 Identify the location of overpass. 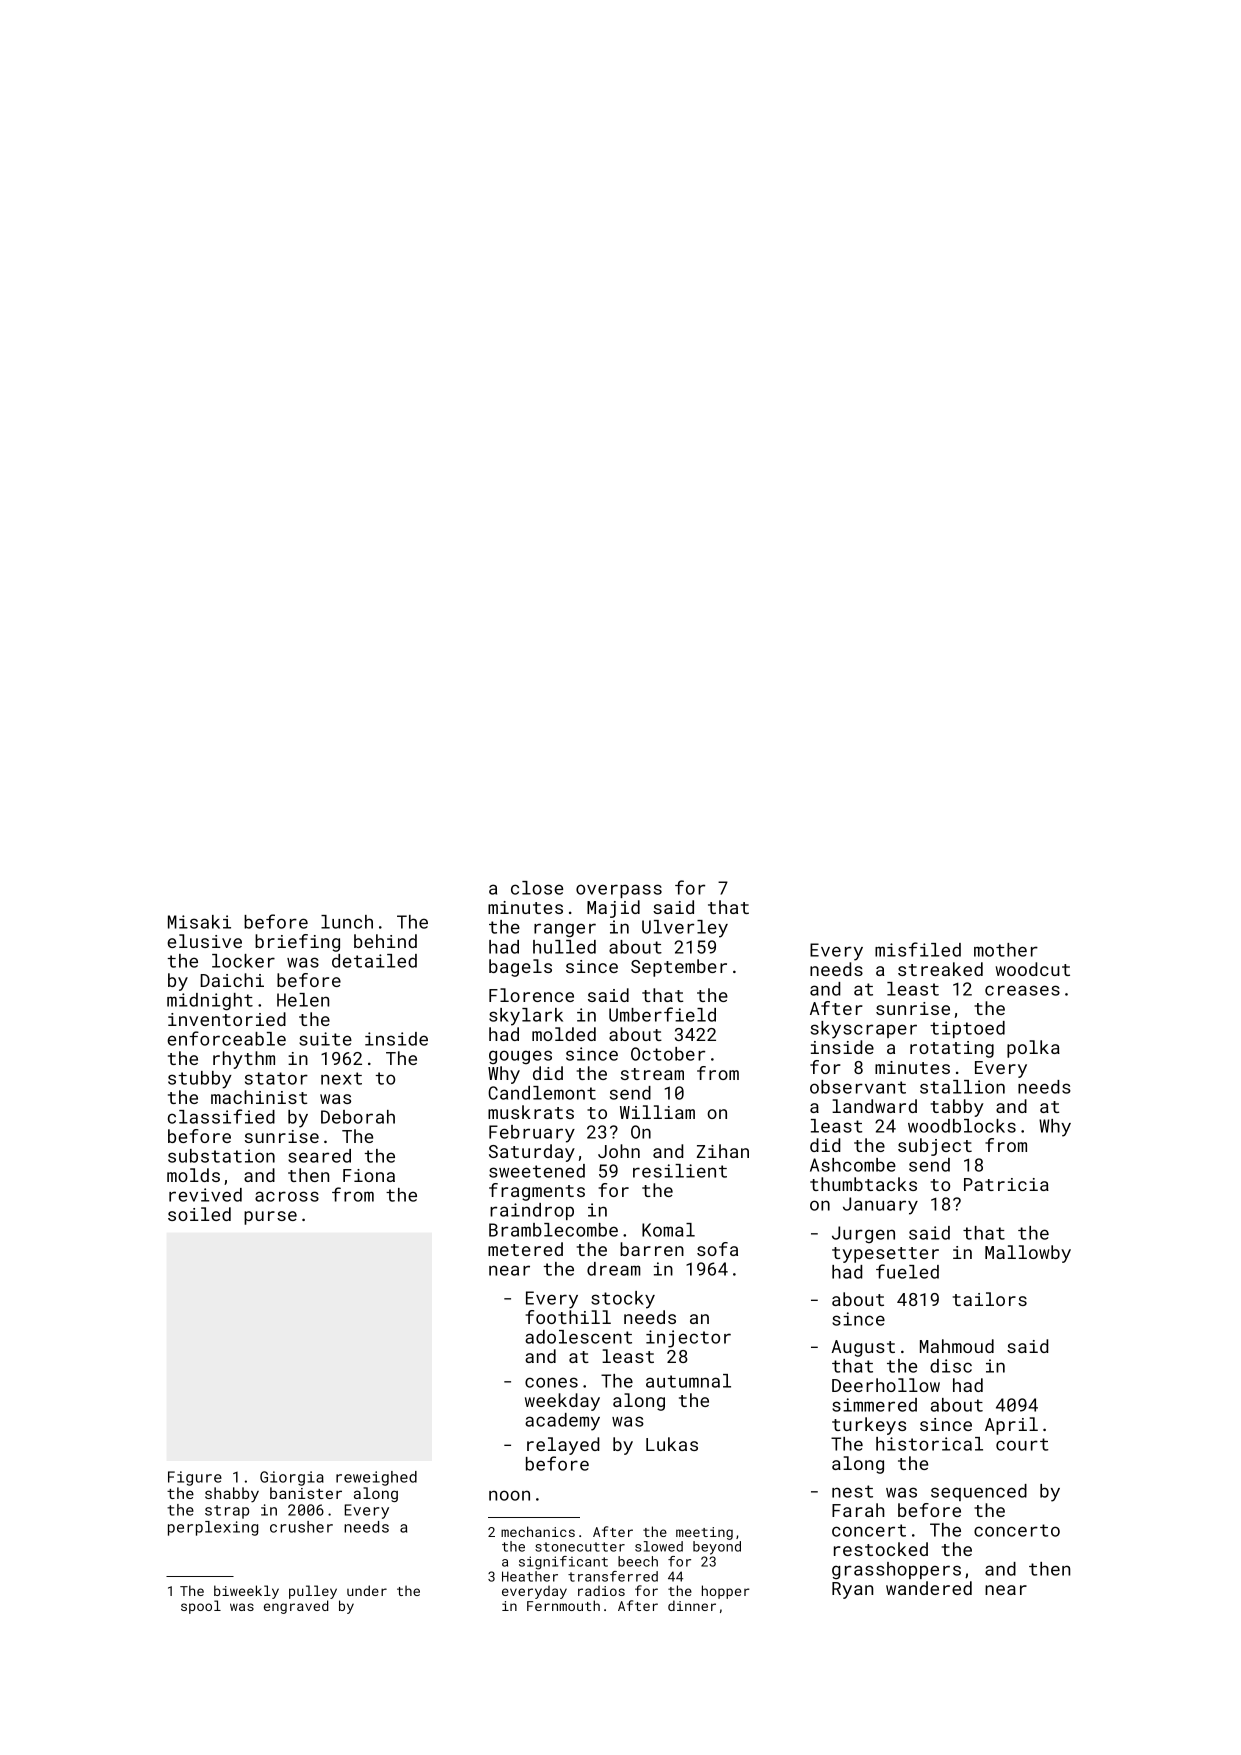
(619, 891).
